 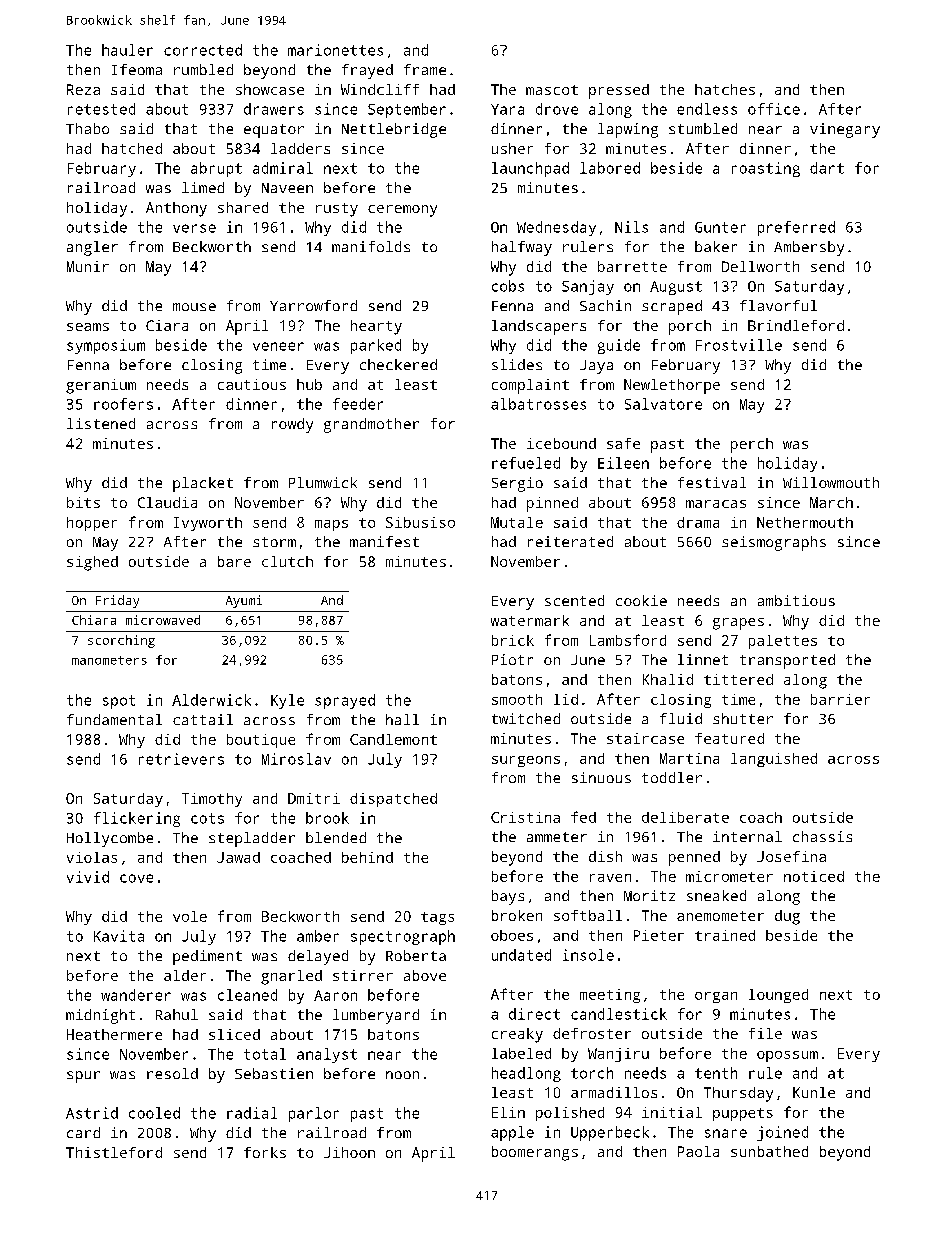 What do you see at coordinates (367, 71) in the document?
I see `frayed` at bounding box center [367, 71].
